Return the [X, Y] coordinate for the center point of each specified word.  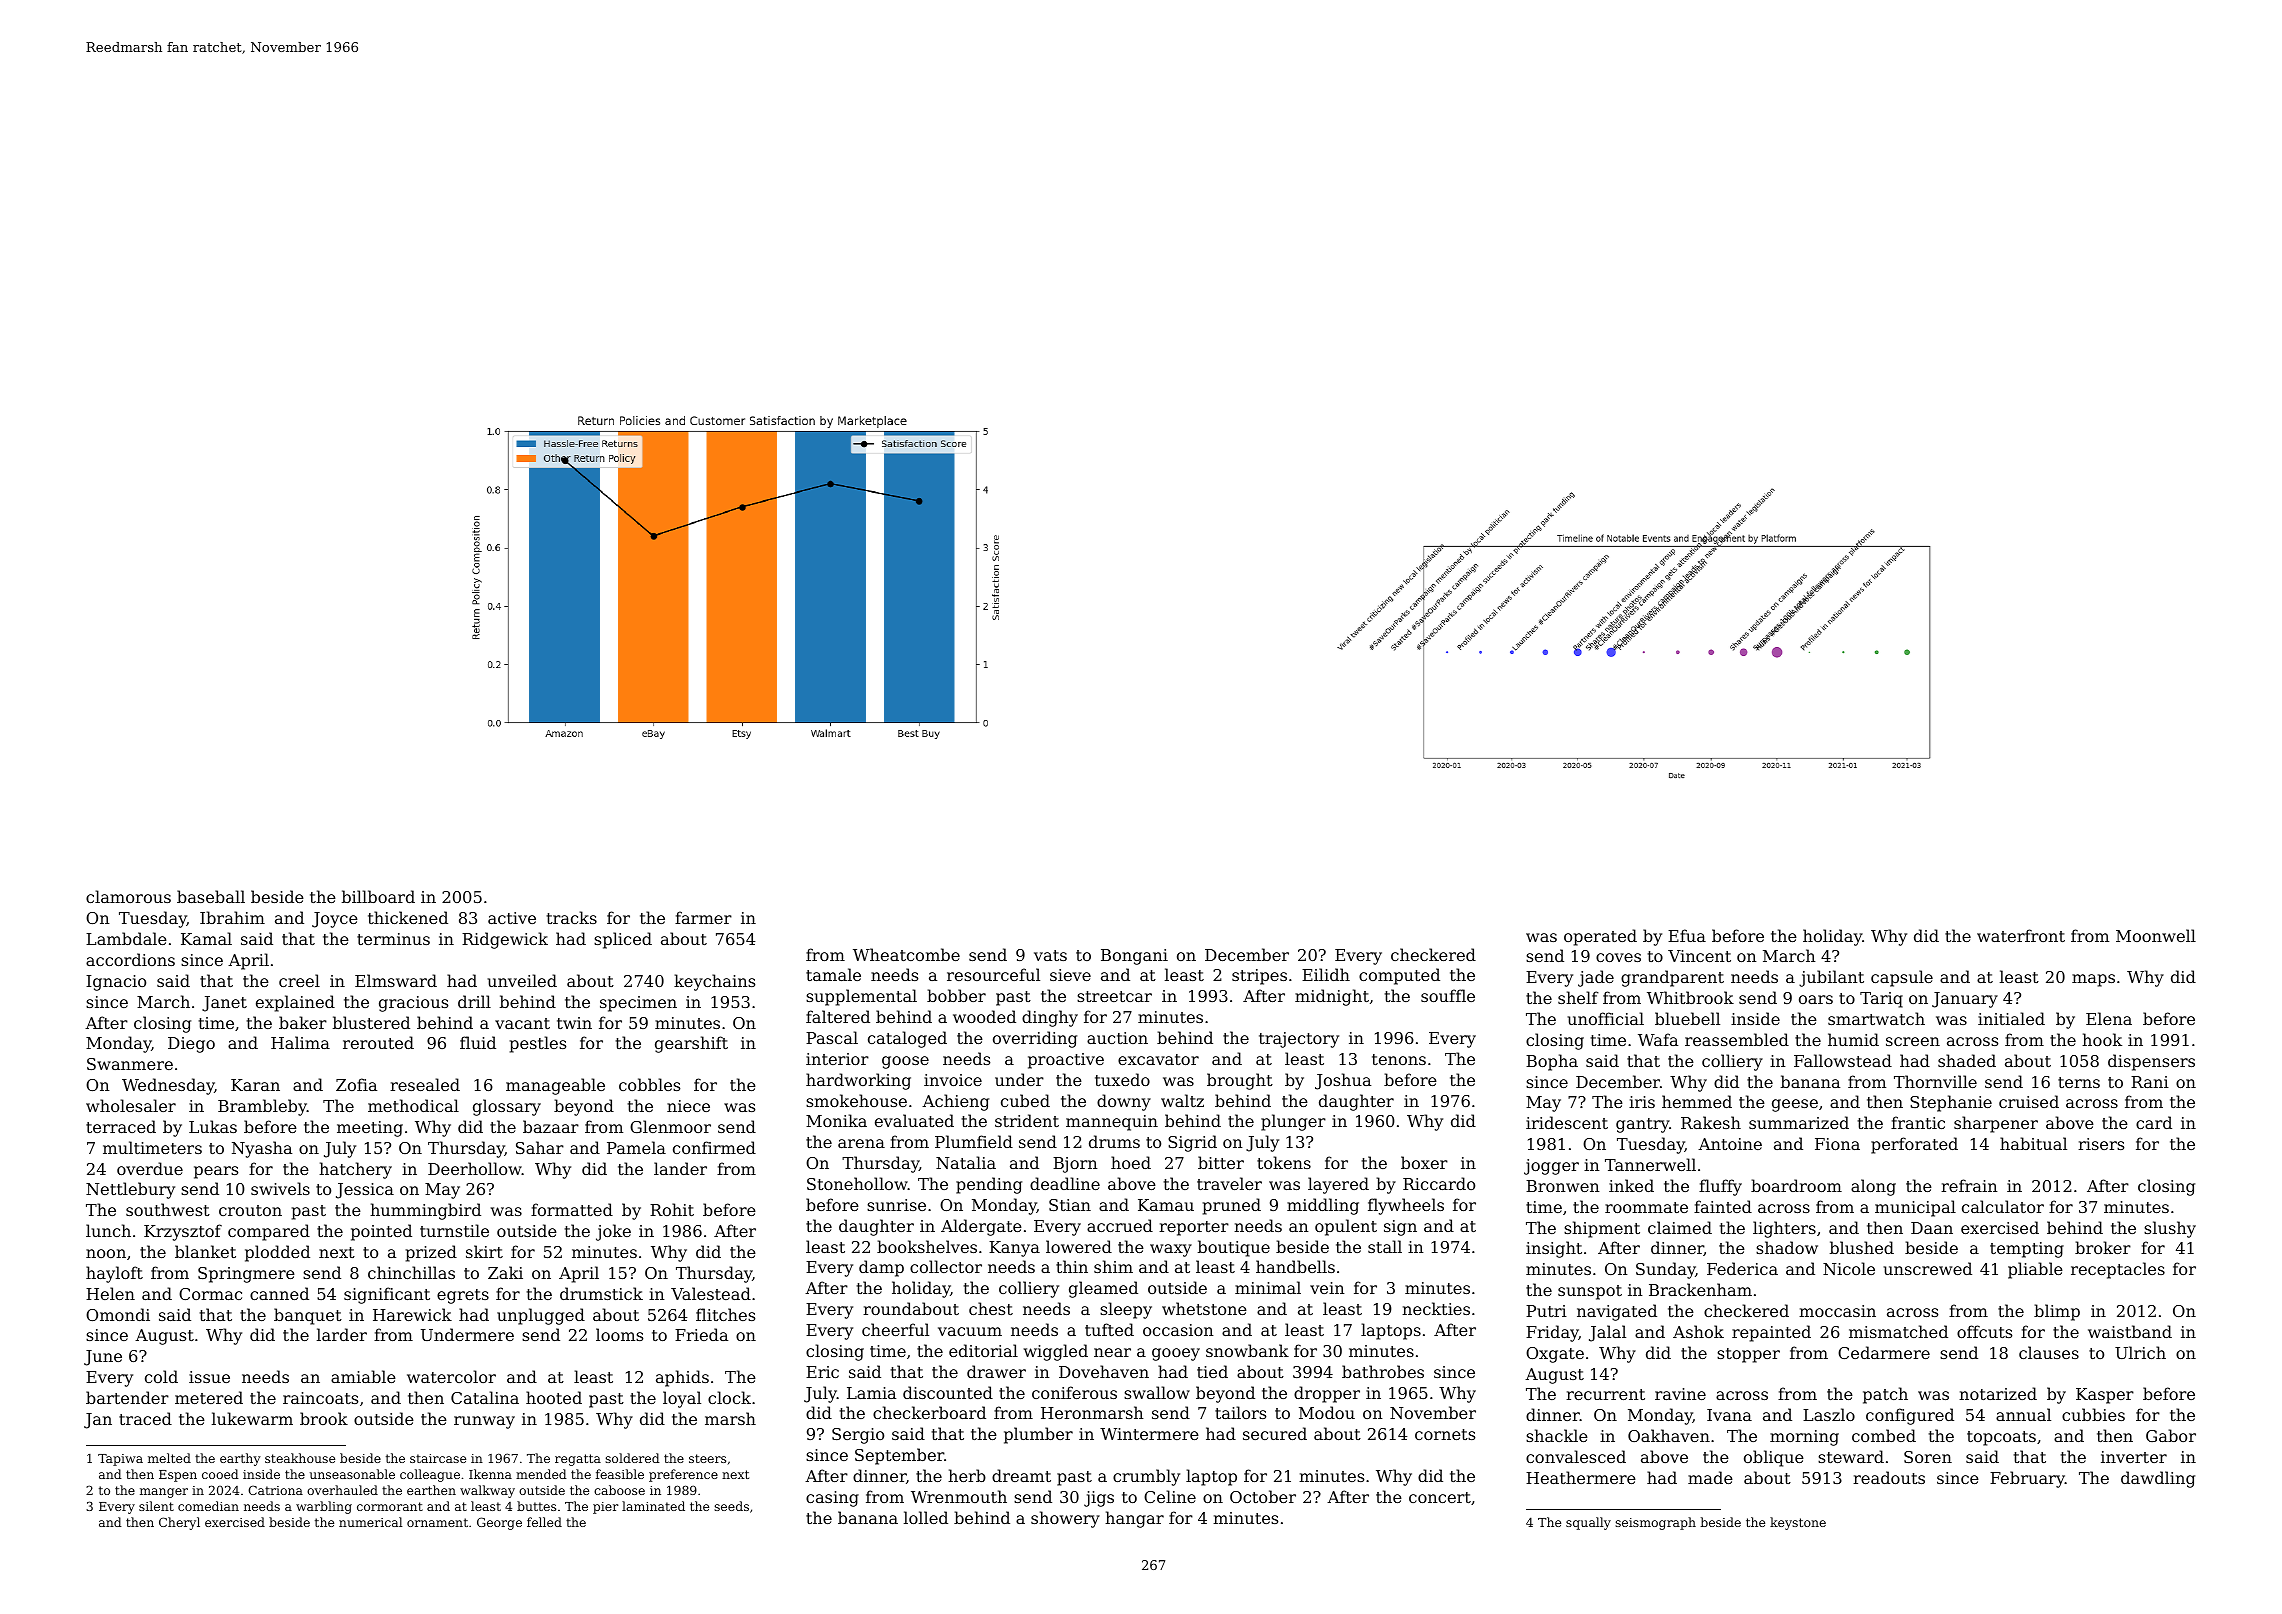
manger [164, 1493]
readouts [1889, 1477]
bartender [127, 1397]
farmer [703, 917]
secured [1275, 1433]
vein [1327, 1288]
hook [2102, 1039]
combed [1884, 1435]
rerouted [378, 1042]
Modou [1327, 1412]
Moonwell [2156, 935]
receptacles [2118, 1270]
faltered [838, 1016]
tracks [572, 917]
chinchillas [411, 1272]
